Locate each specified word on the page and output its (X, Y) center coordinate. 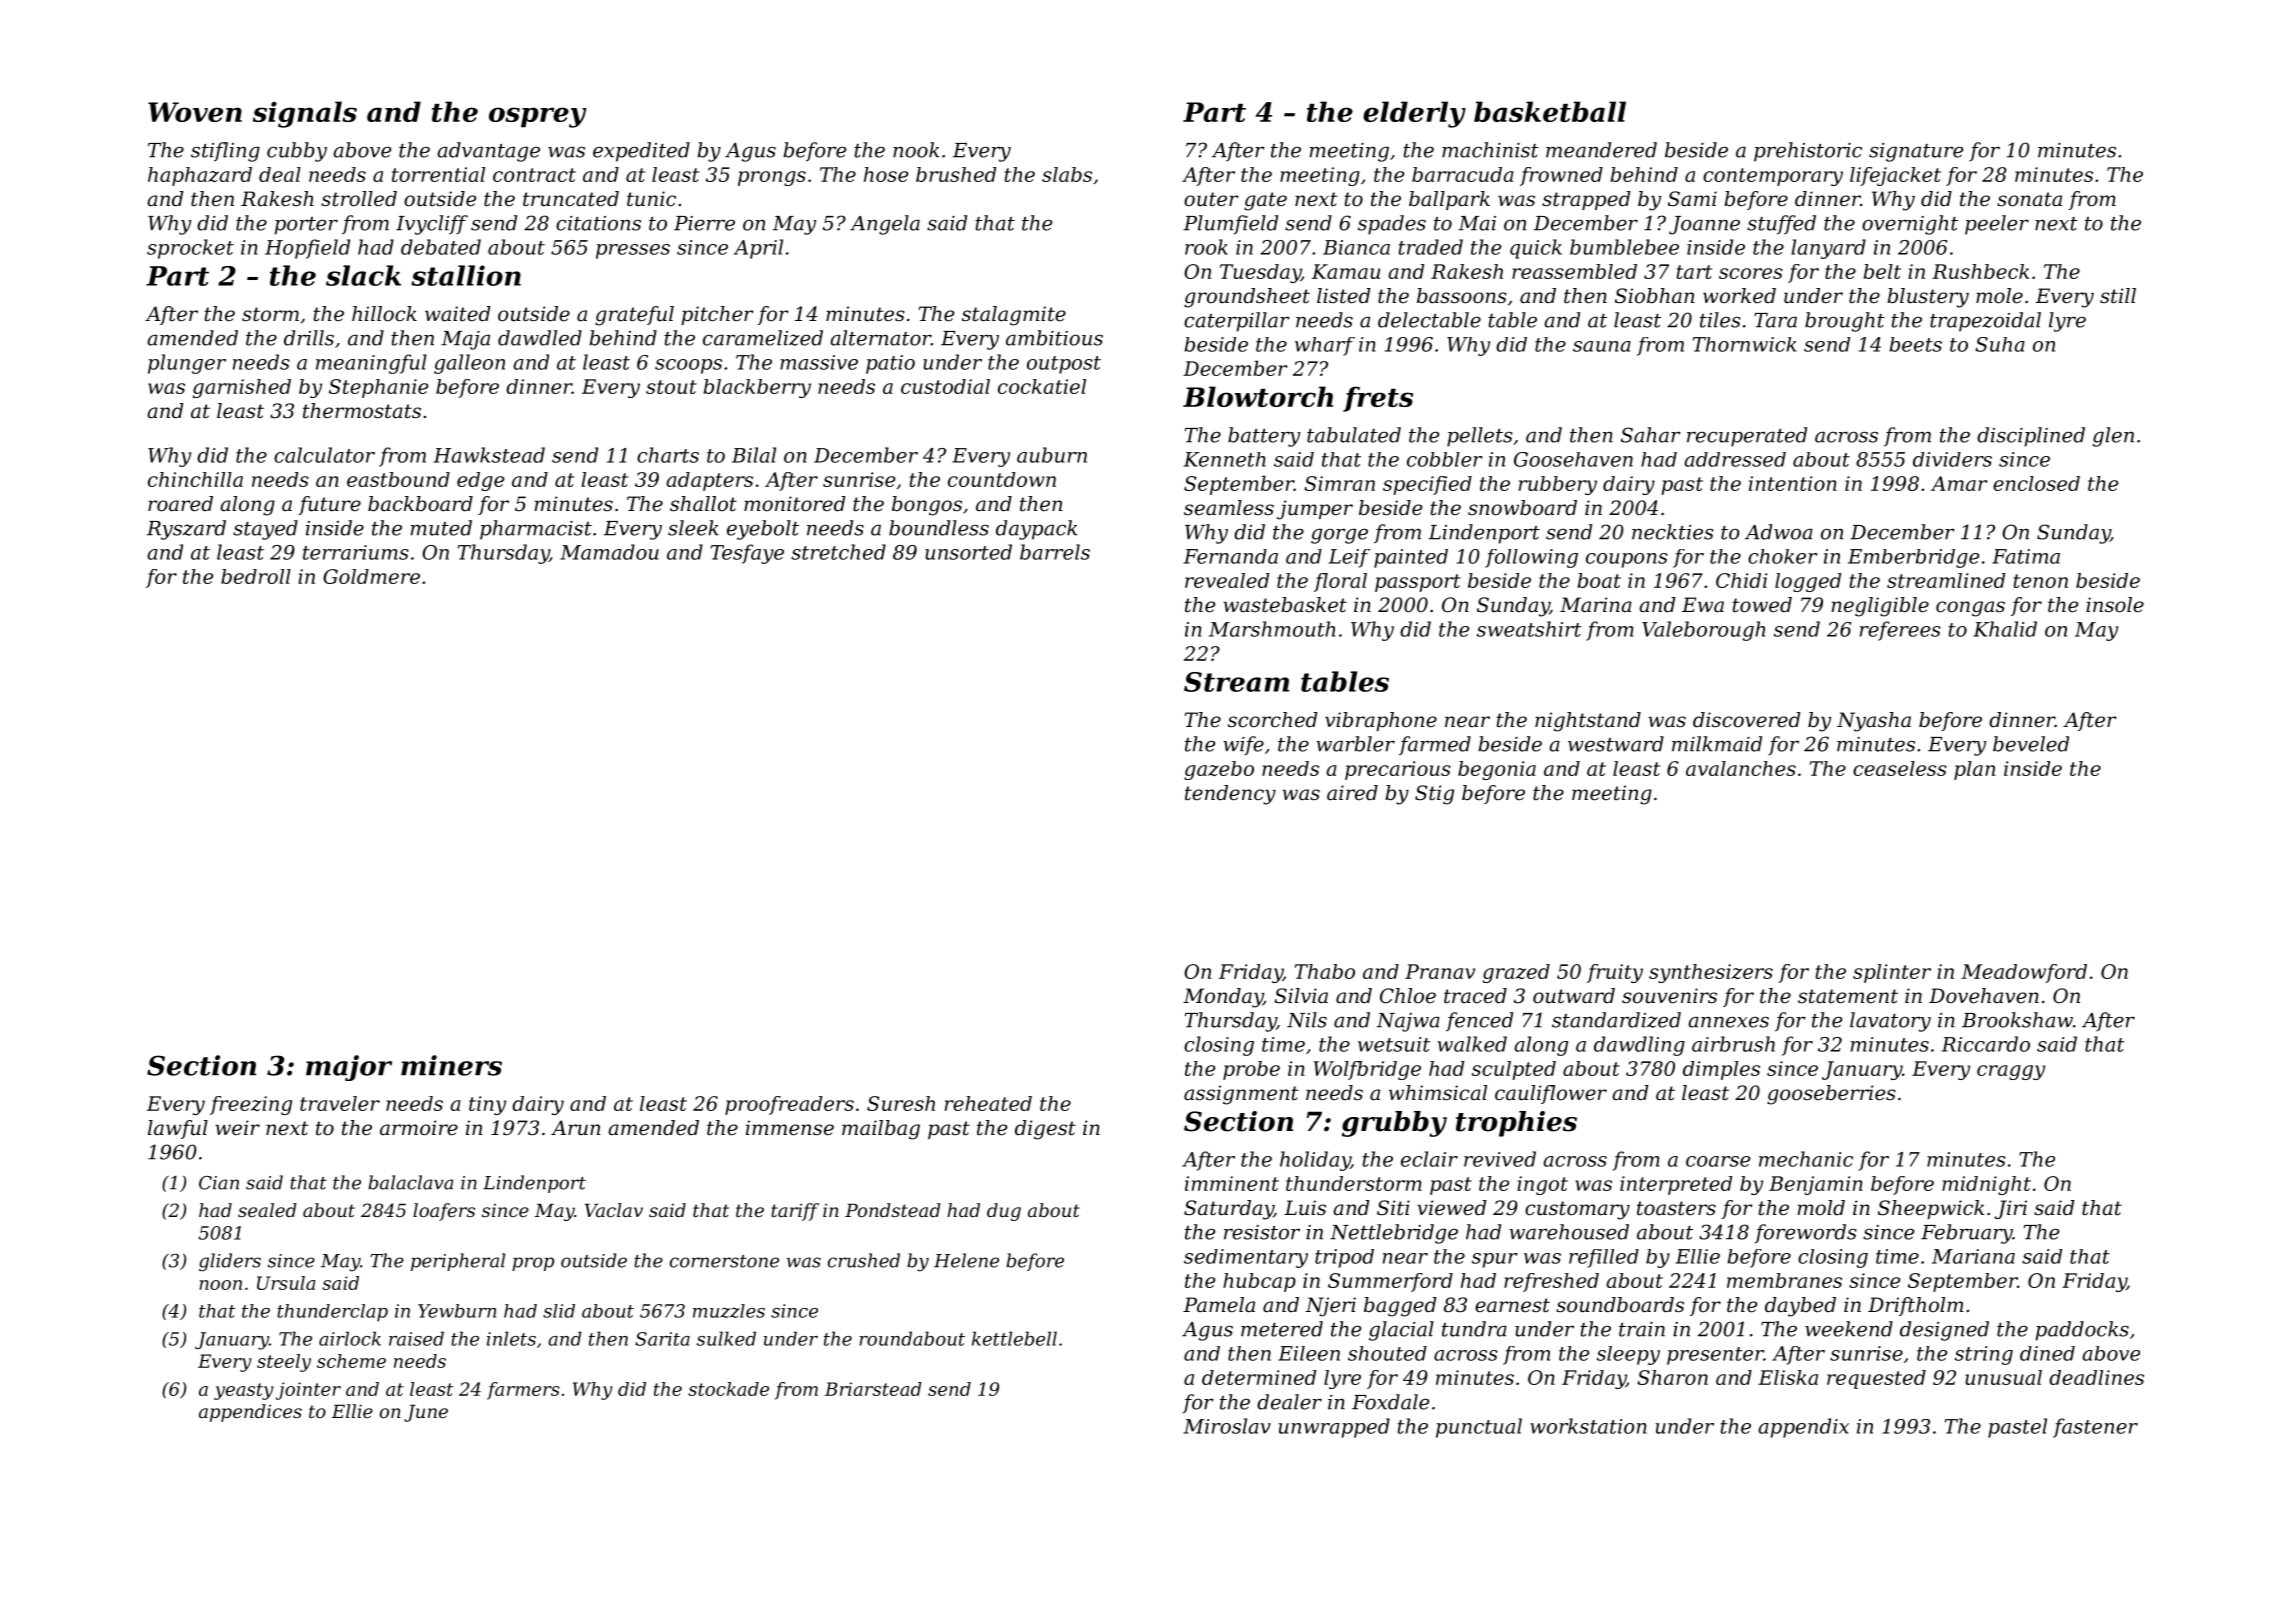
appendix (1803, 1428)
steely (284, 1363)
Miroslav (1227, 1426)
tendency (1230, 795)
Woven (195, 112)
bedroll (256, 576)
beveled (2031, 744)
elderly (1414, 114)
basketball (1550, 111)
